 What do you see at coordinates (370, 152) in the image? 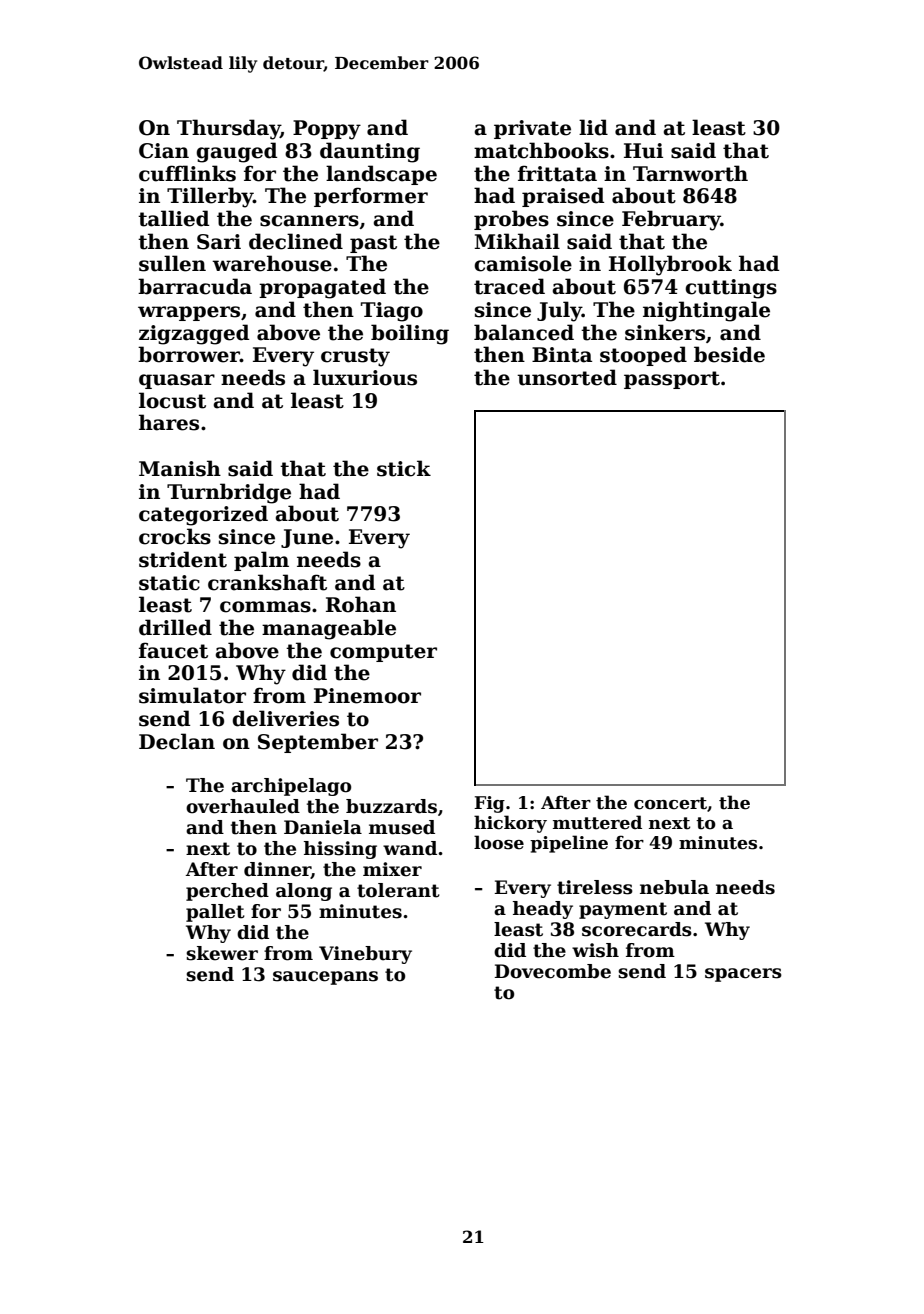
I see `daunting` at bounding box center [370, 152].
